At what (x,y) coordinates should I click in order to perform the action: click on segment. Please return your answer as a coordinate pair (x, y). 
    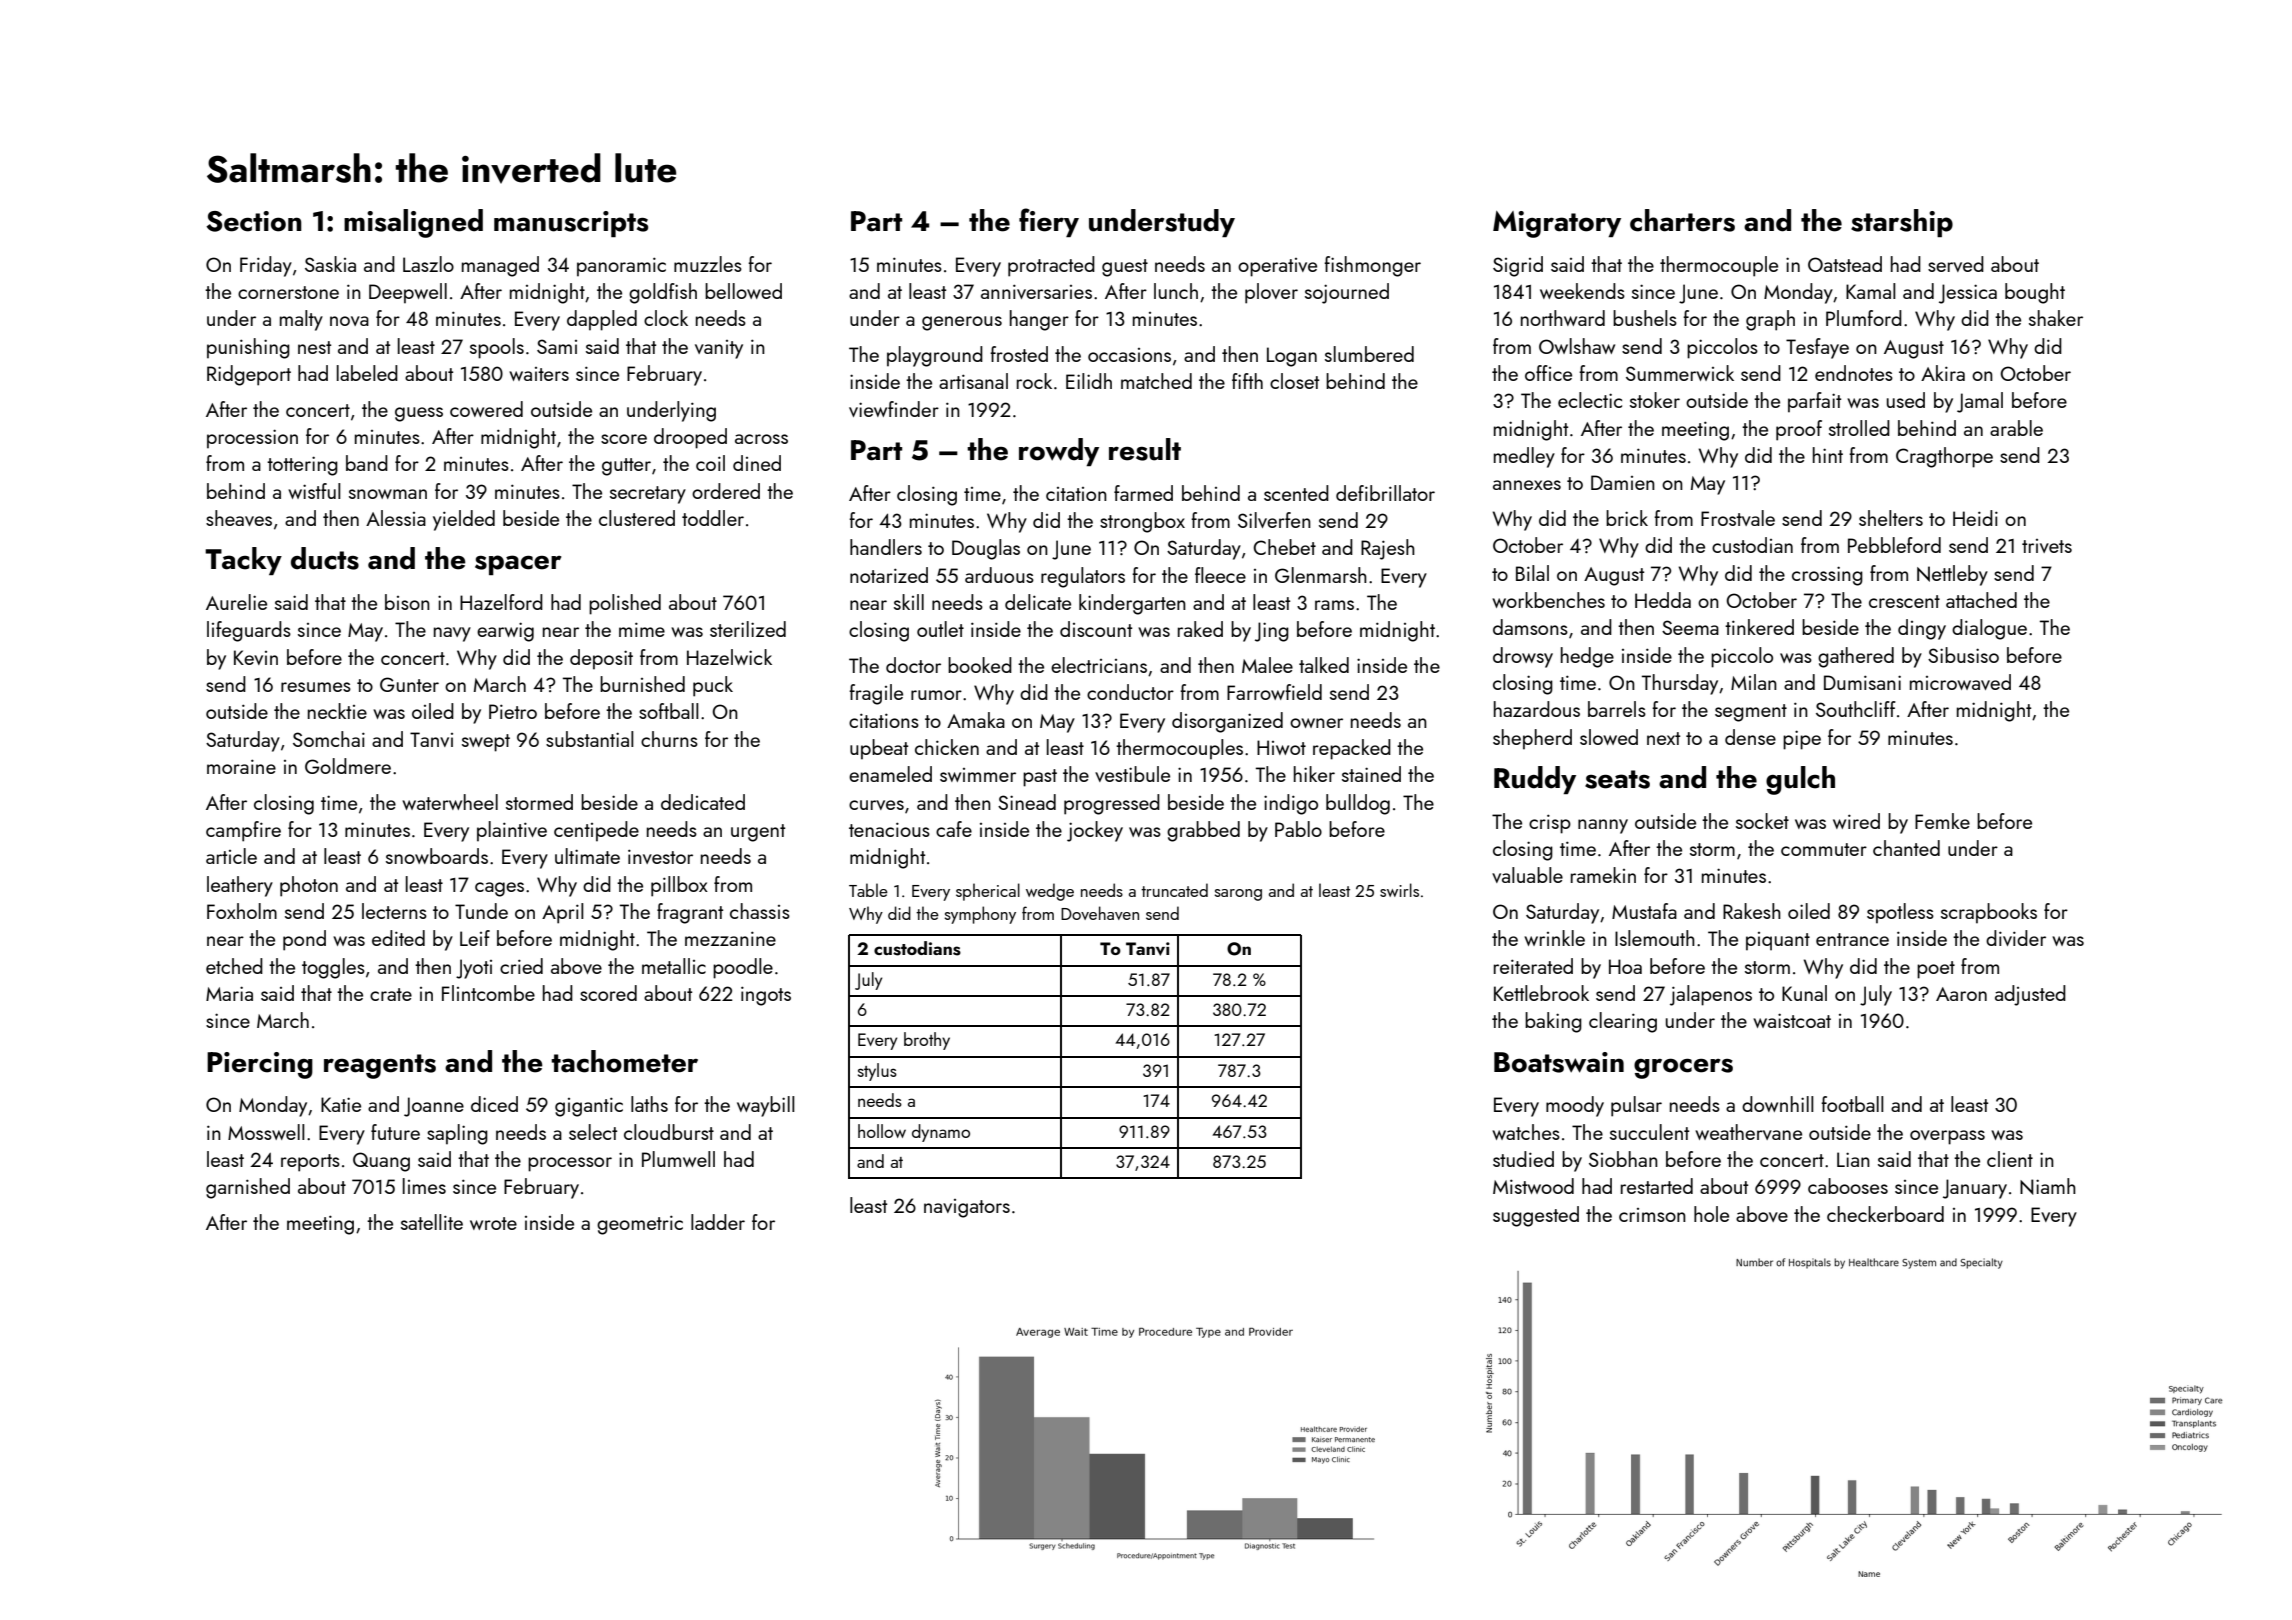
    Looking at the image, I should click on (1751, 713).
